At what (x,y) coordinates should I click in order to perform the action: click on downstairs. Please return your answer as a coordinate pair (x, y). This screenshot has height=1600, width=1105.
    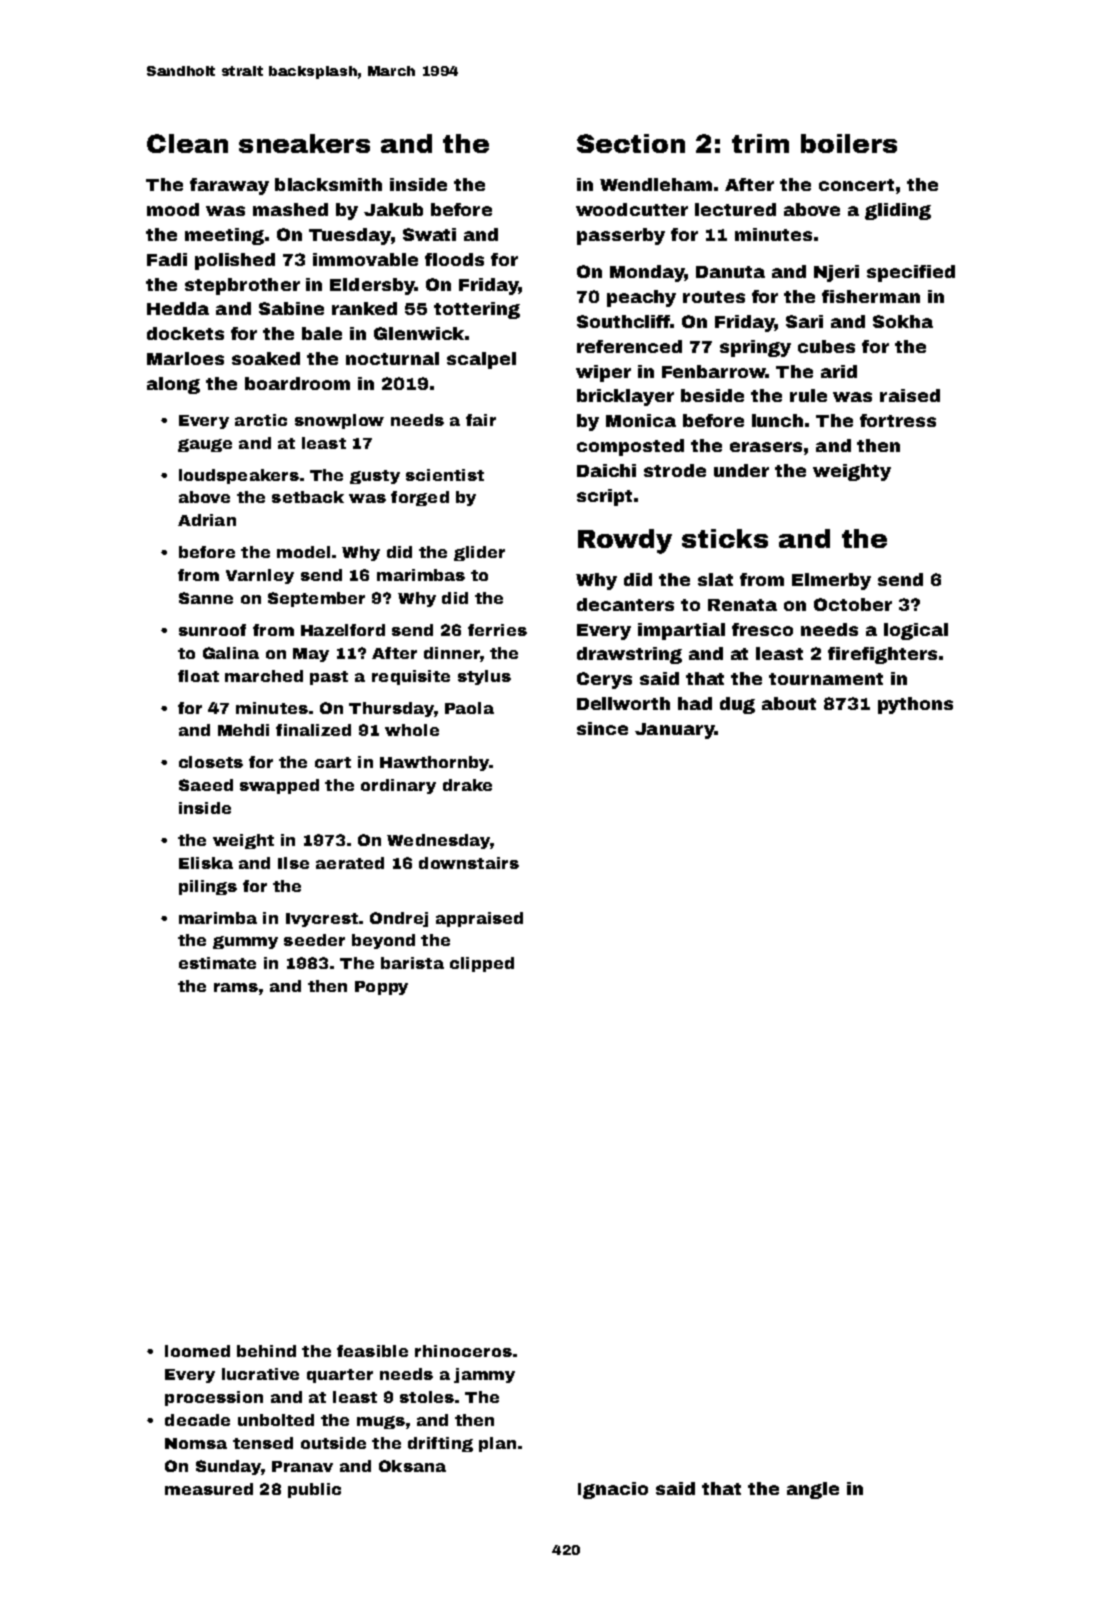
    Looking at the image, I should click on (469, 863).
